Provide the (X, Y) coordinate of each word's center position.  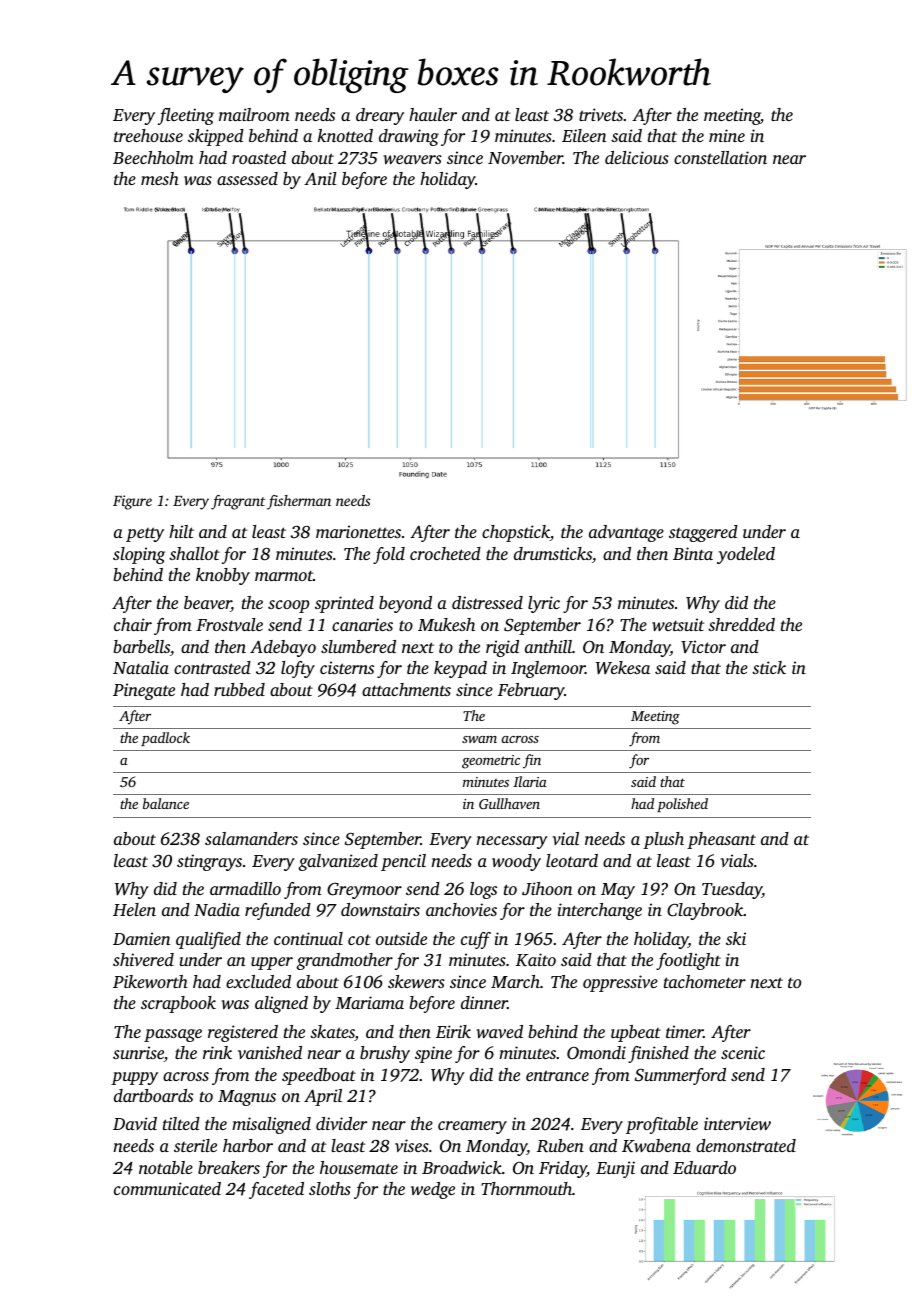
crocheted (445, 553)
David (135, 1123)
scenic (743, 1052)
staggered (703, 533)
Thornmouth (526, 1188)
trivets (601, 114)
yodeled (746, 555)
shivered (143, 959)
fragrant (238, 502)
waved (500, 1031)
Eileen (584, 135)
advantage (626, 533)
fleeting (186, 116)
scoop (288, 606)
